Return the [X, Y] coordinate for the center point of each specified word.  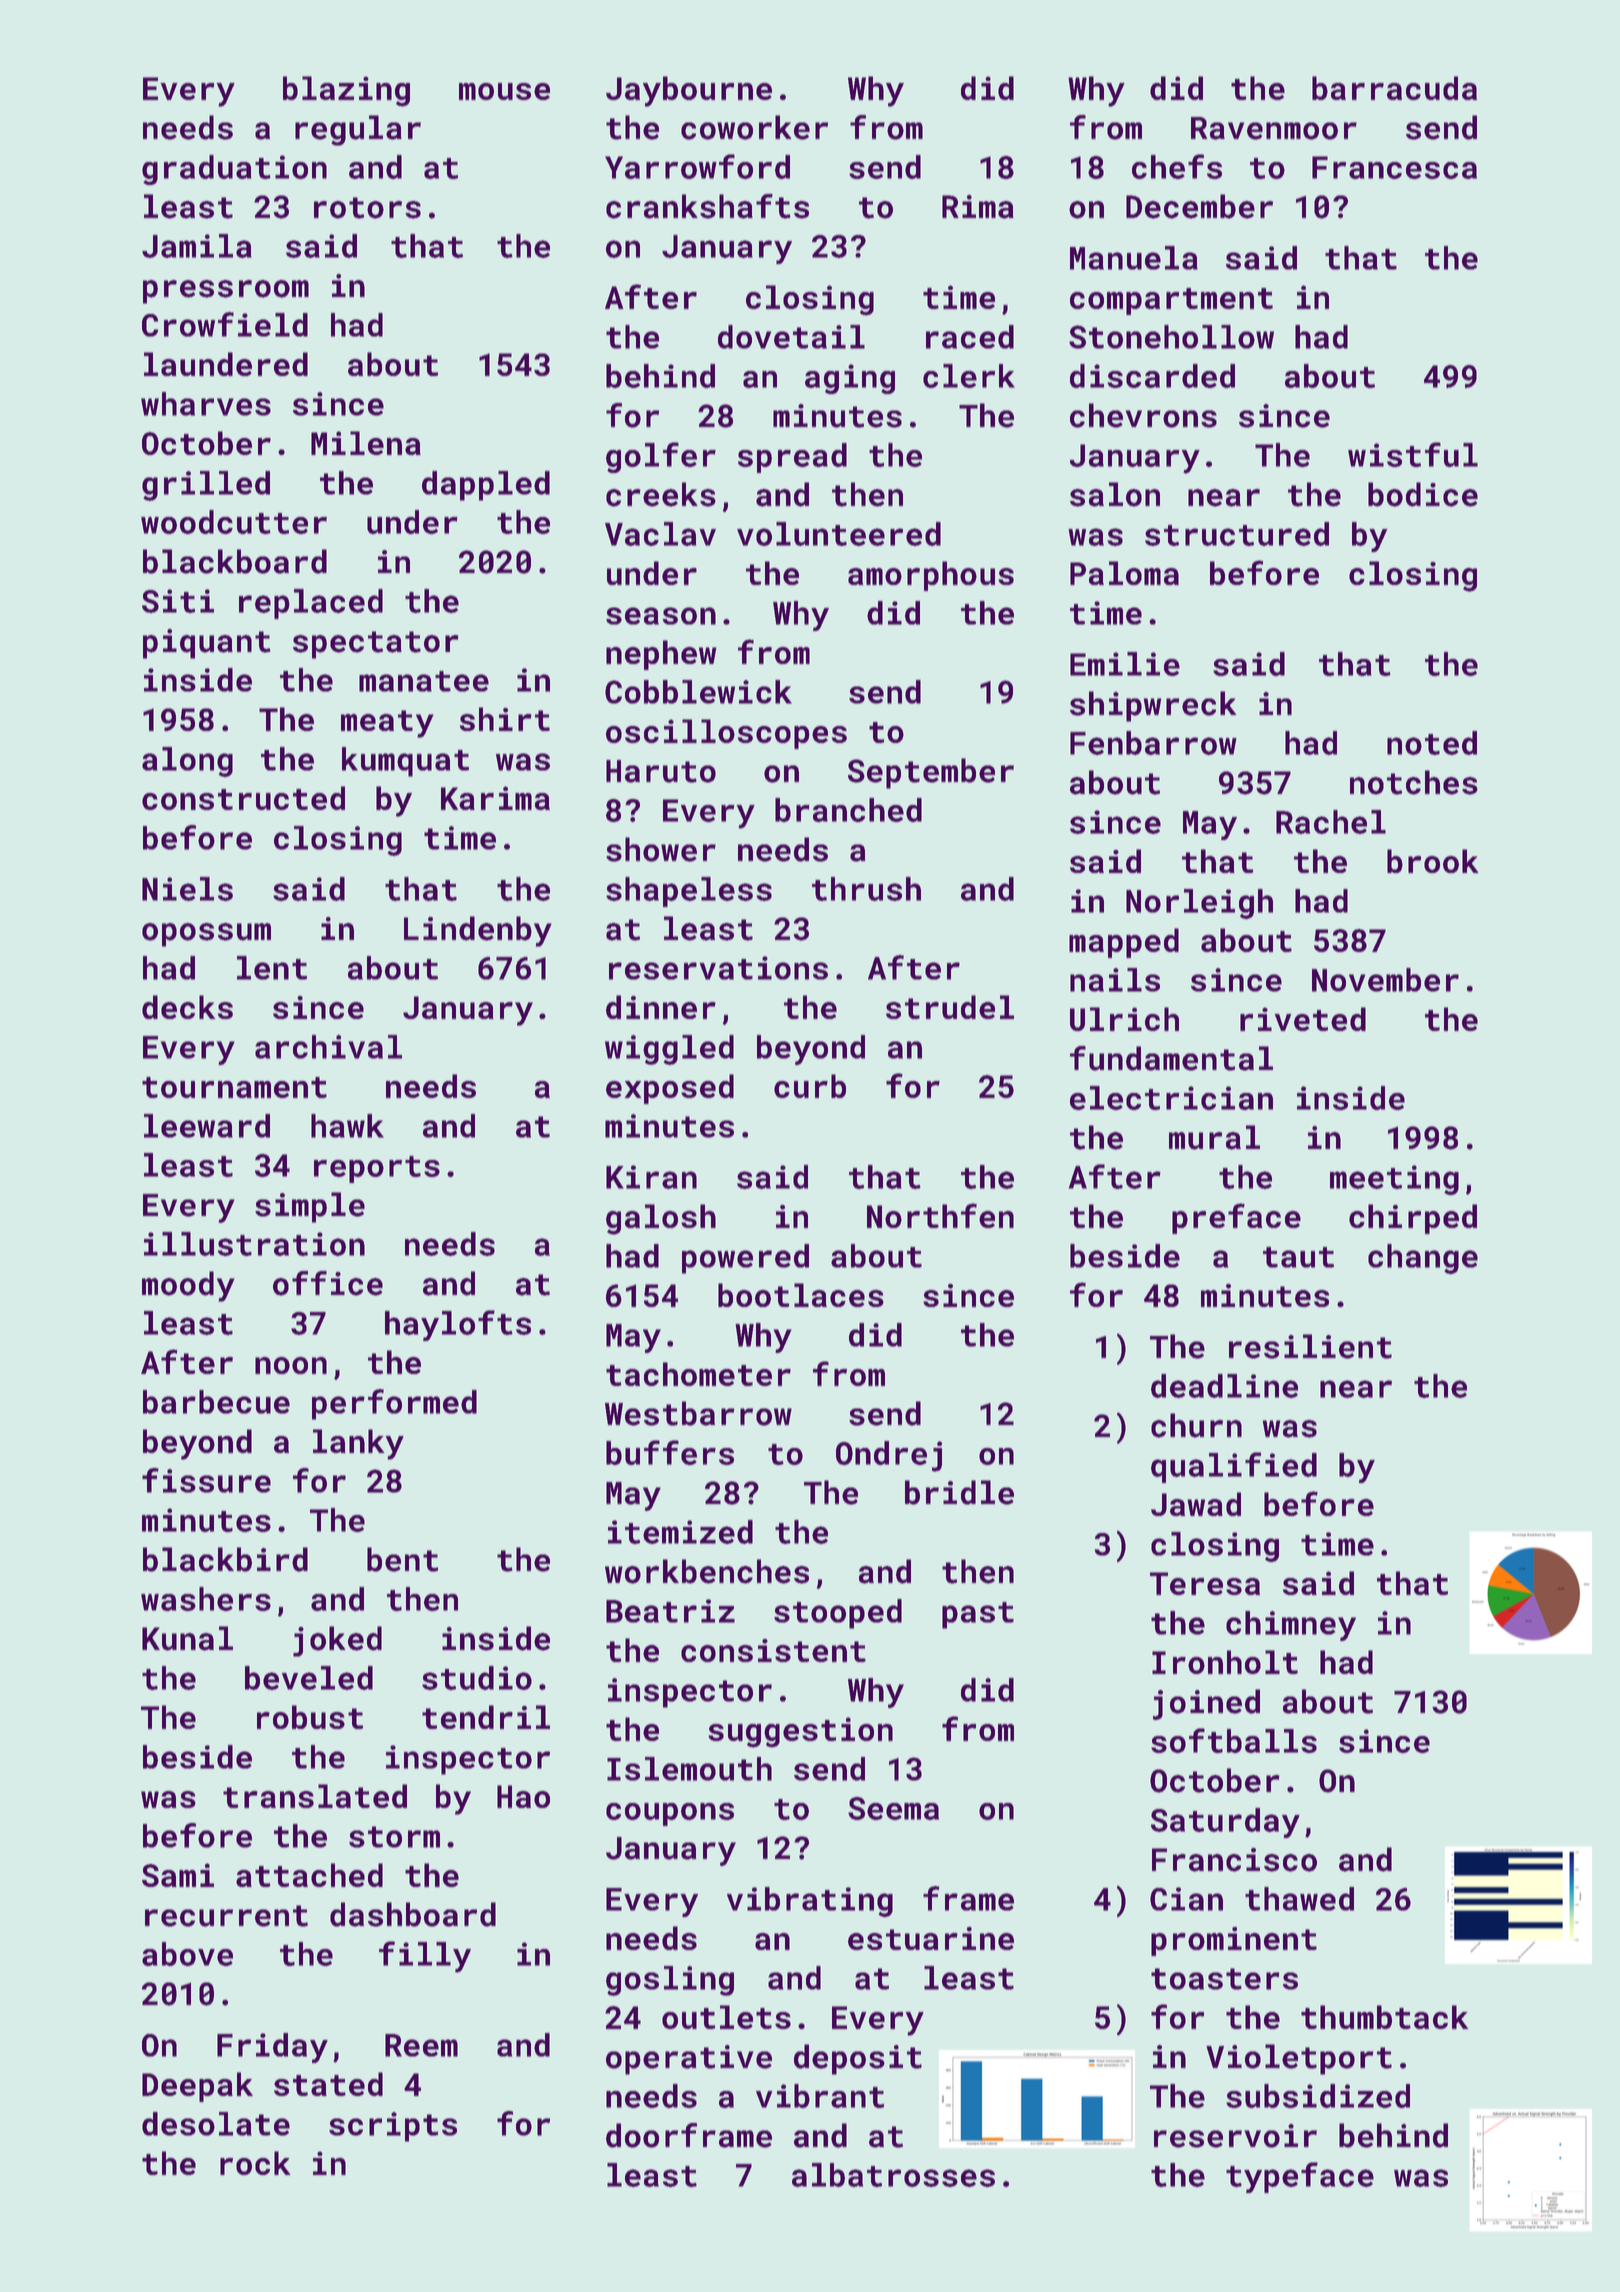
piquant [207, 644]
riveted [1303, 1019]
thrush [866, 889]
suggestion [800, 1732]
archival [328, 1047]
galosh [661, 1219]
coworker [754, 127]
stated [328, 2084]
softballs [1234, 1740]
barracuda [1394, 88]
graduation [234, 170]
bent [402, 1559]
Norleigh [1199, 904]
